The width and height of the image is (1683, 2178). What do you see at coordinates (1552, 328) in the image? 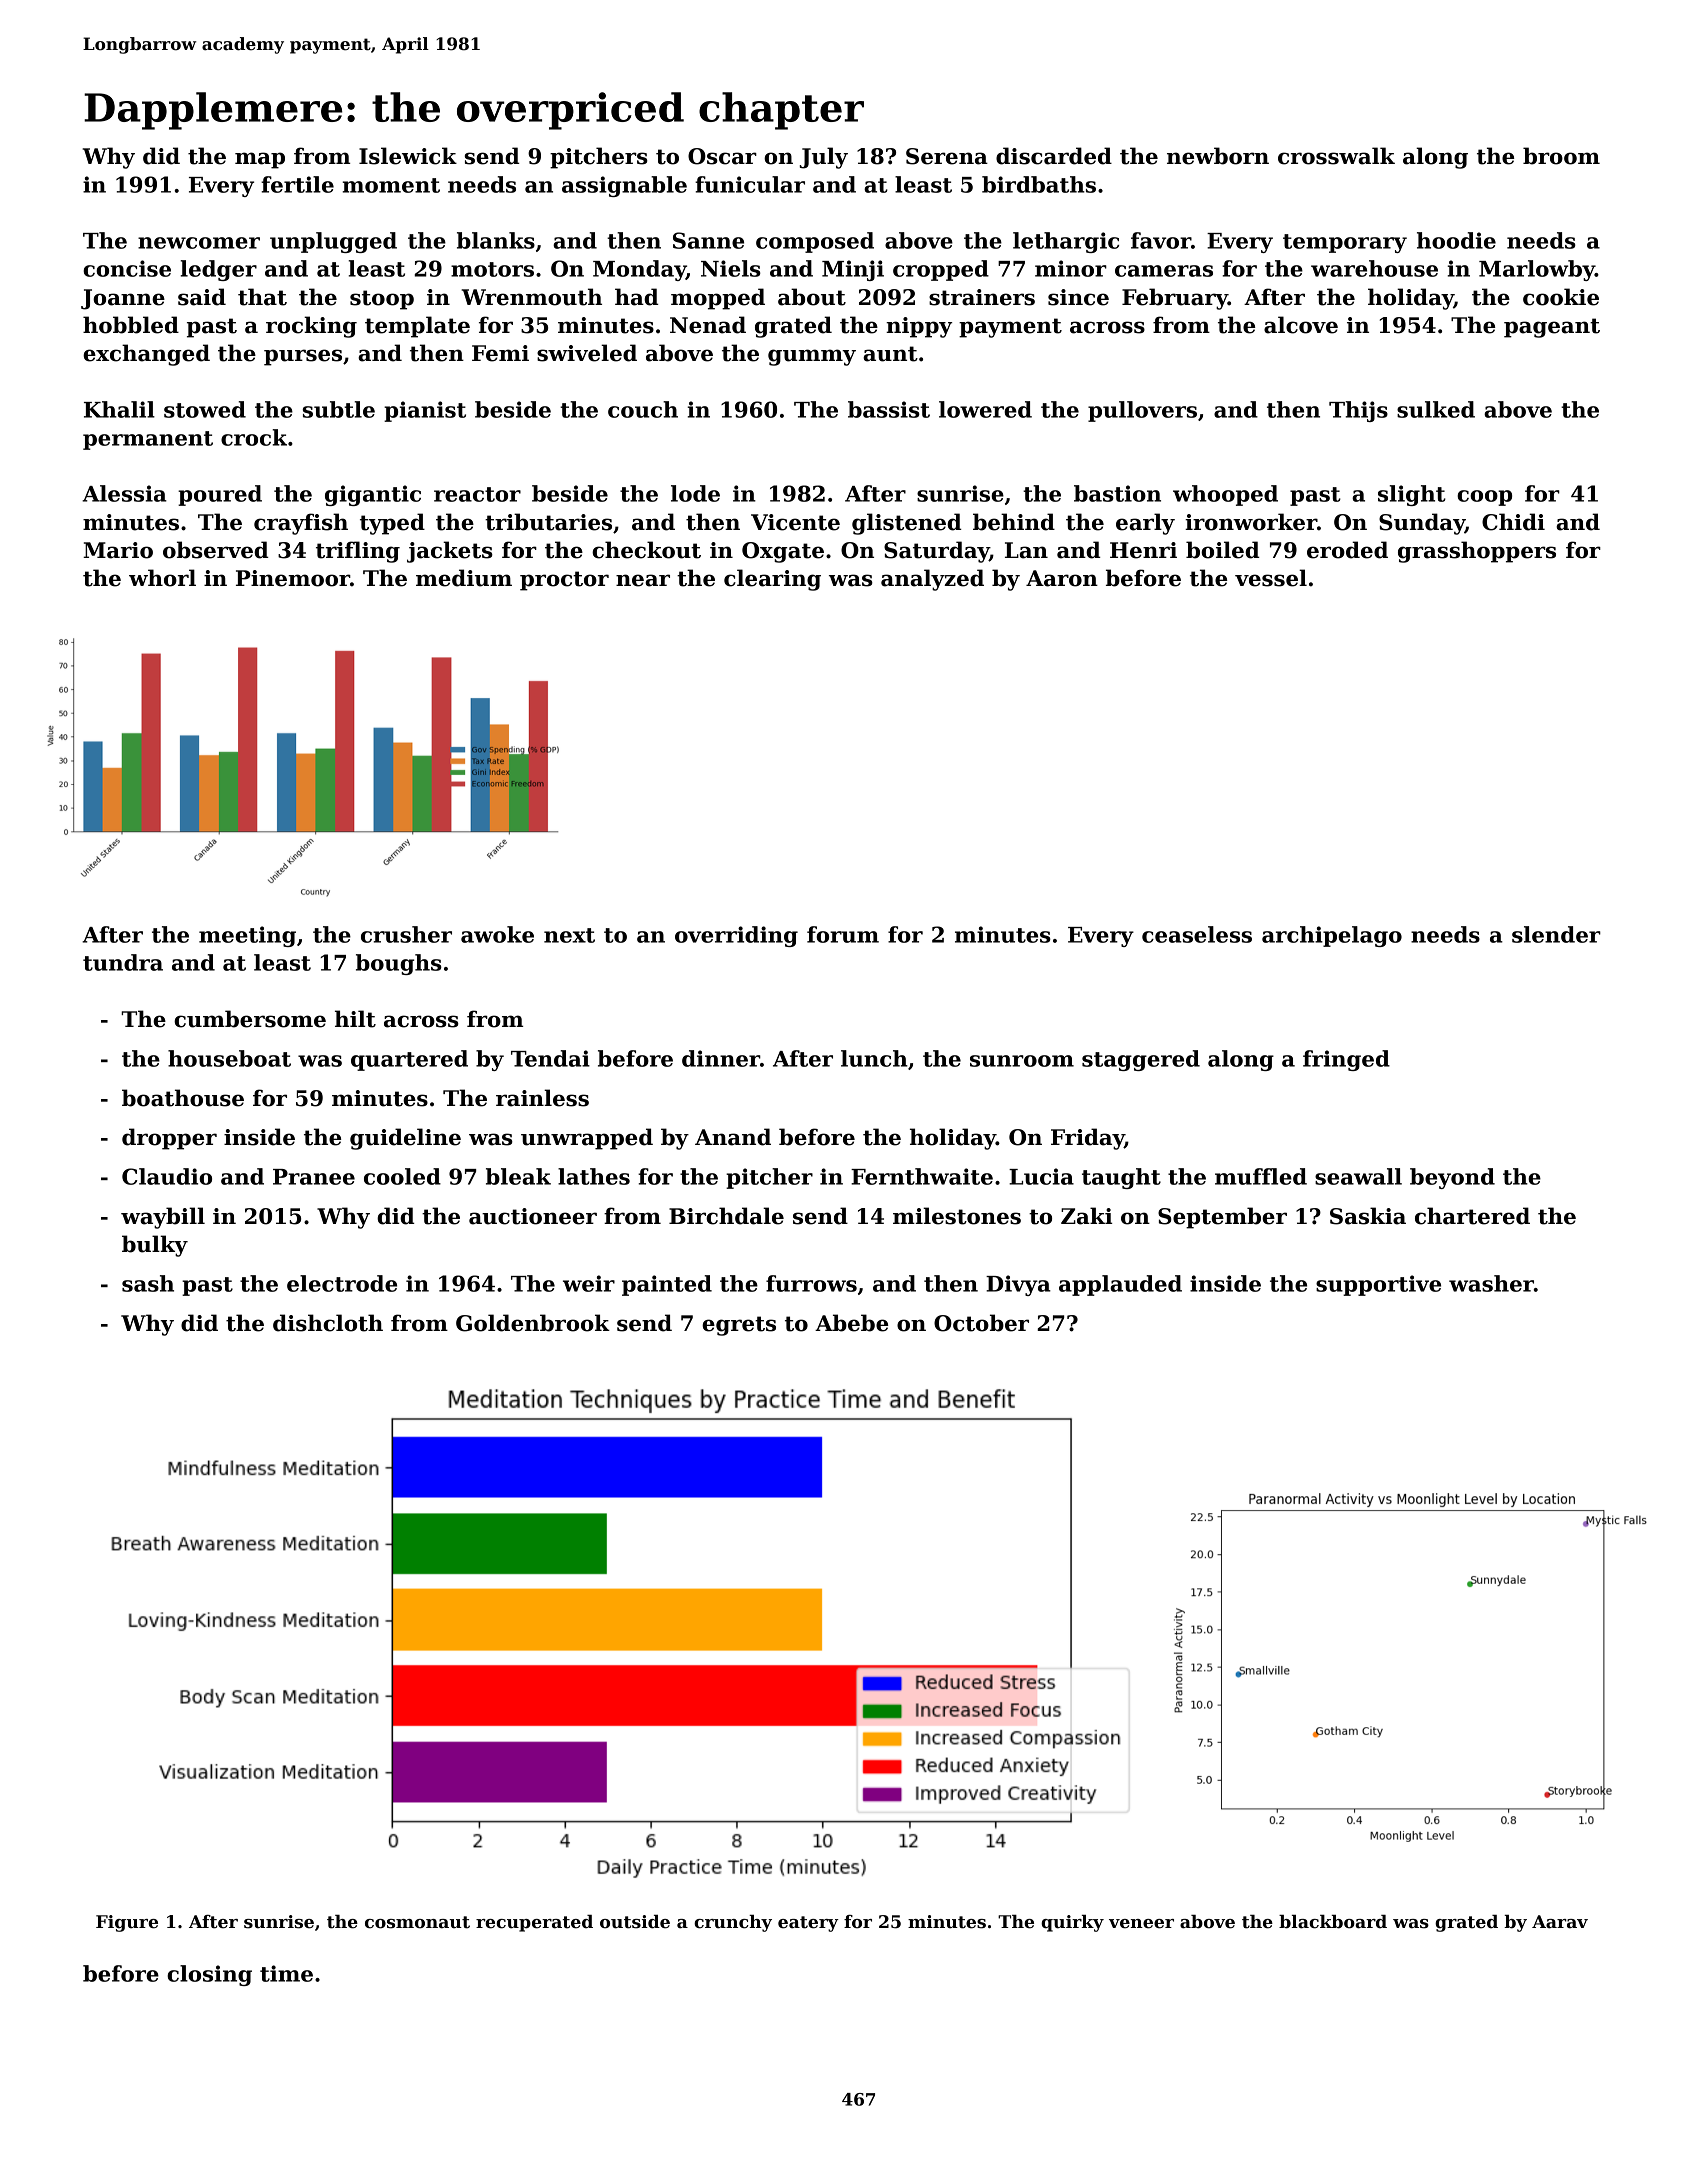
I see `pageant` at bounding box center [1552, 328].
